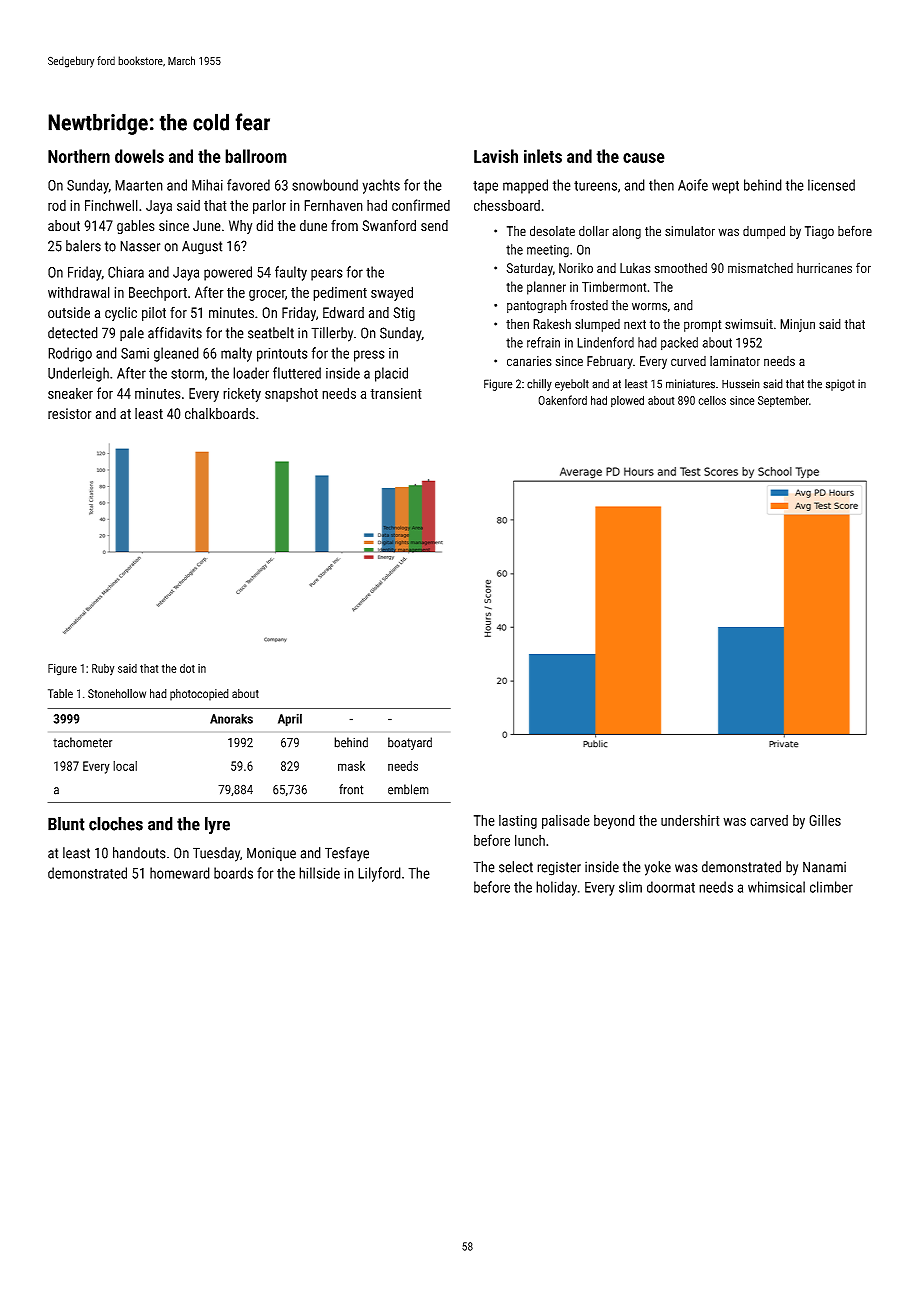 The width and height of the document is (924, 1308). Describe the element at coordinates (180, 873) in the document. I see `homeward` at that location.
